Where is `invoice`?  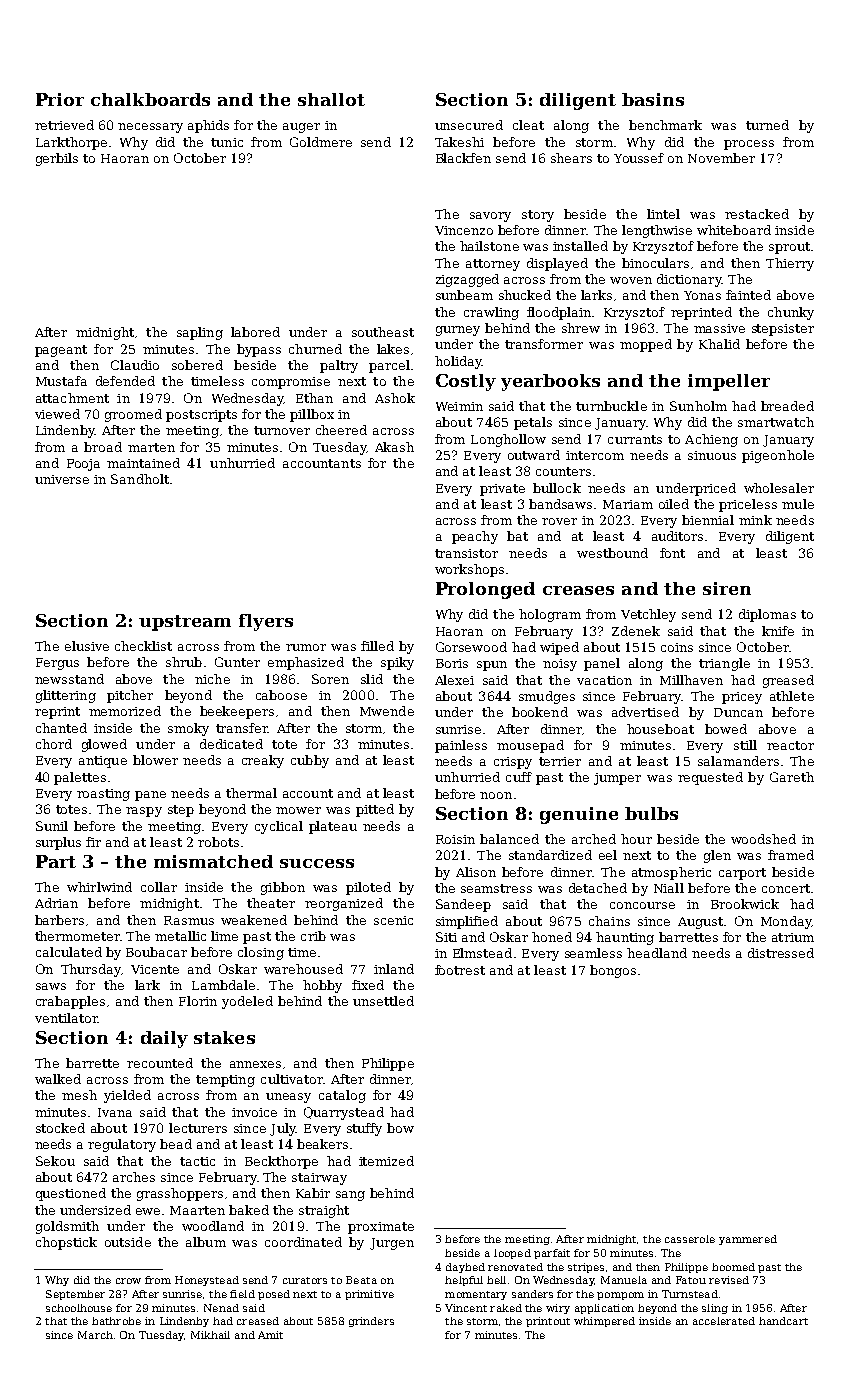 invoice is located at coordinates (254, 1112).
